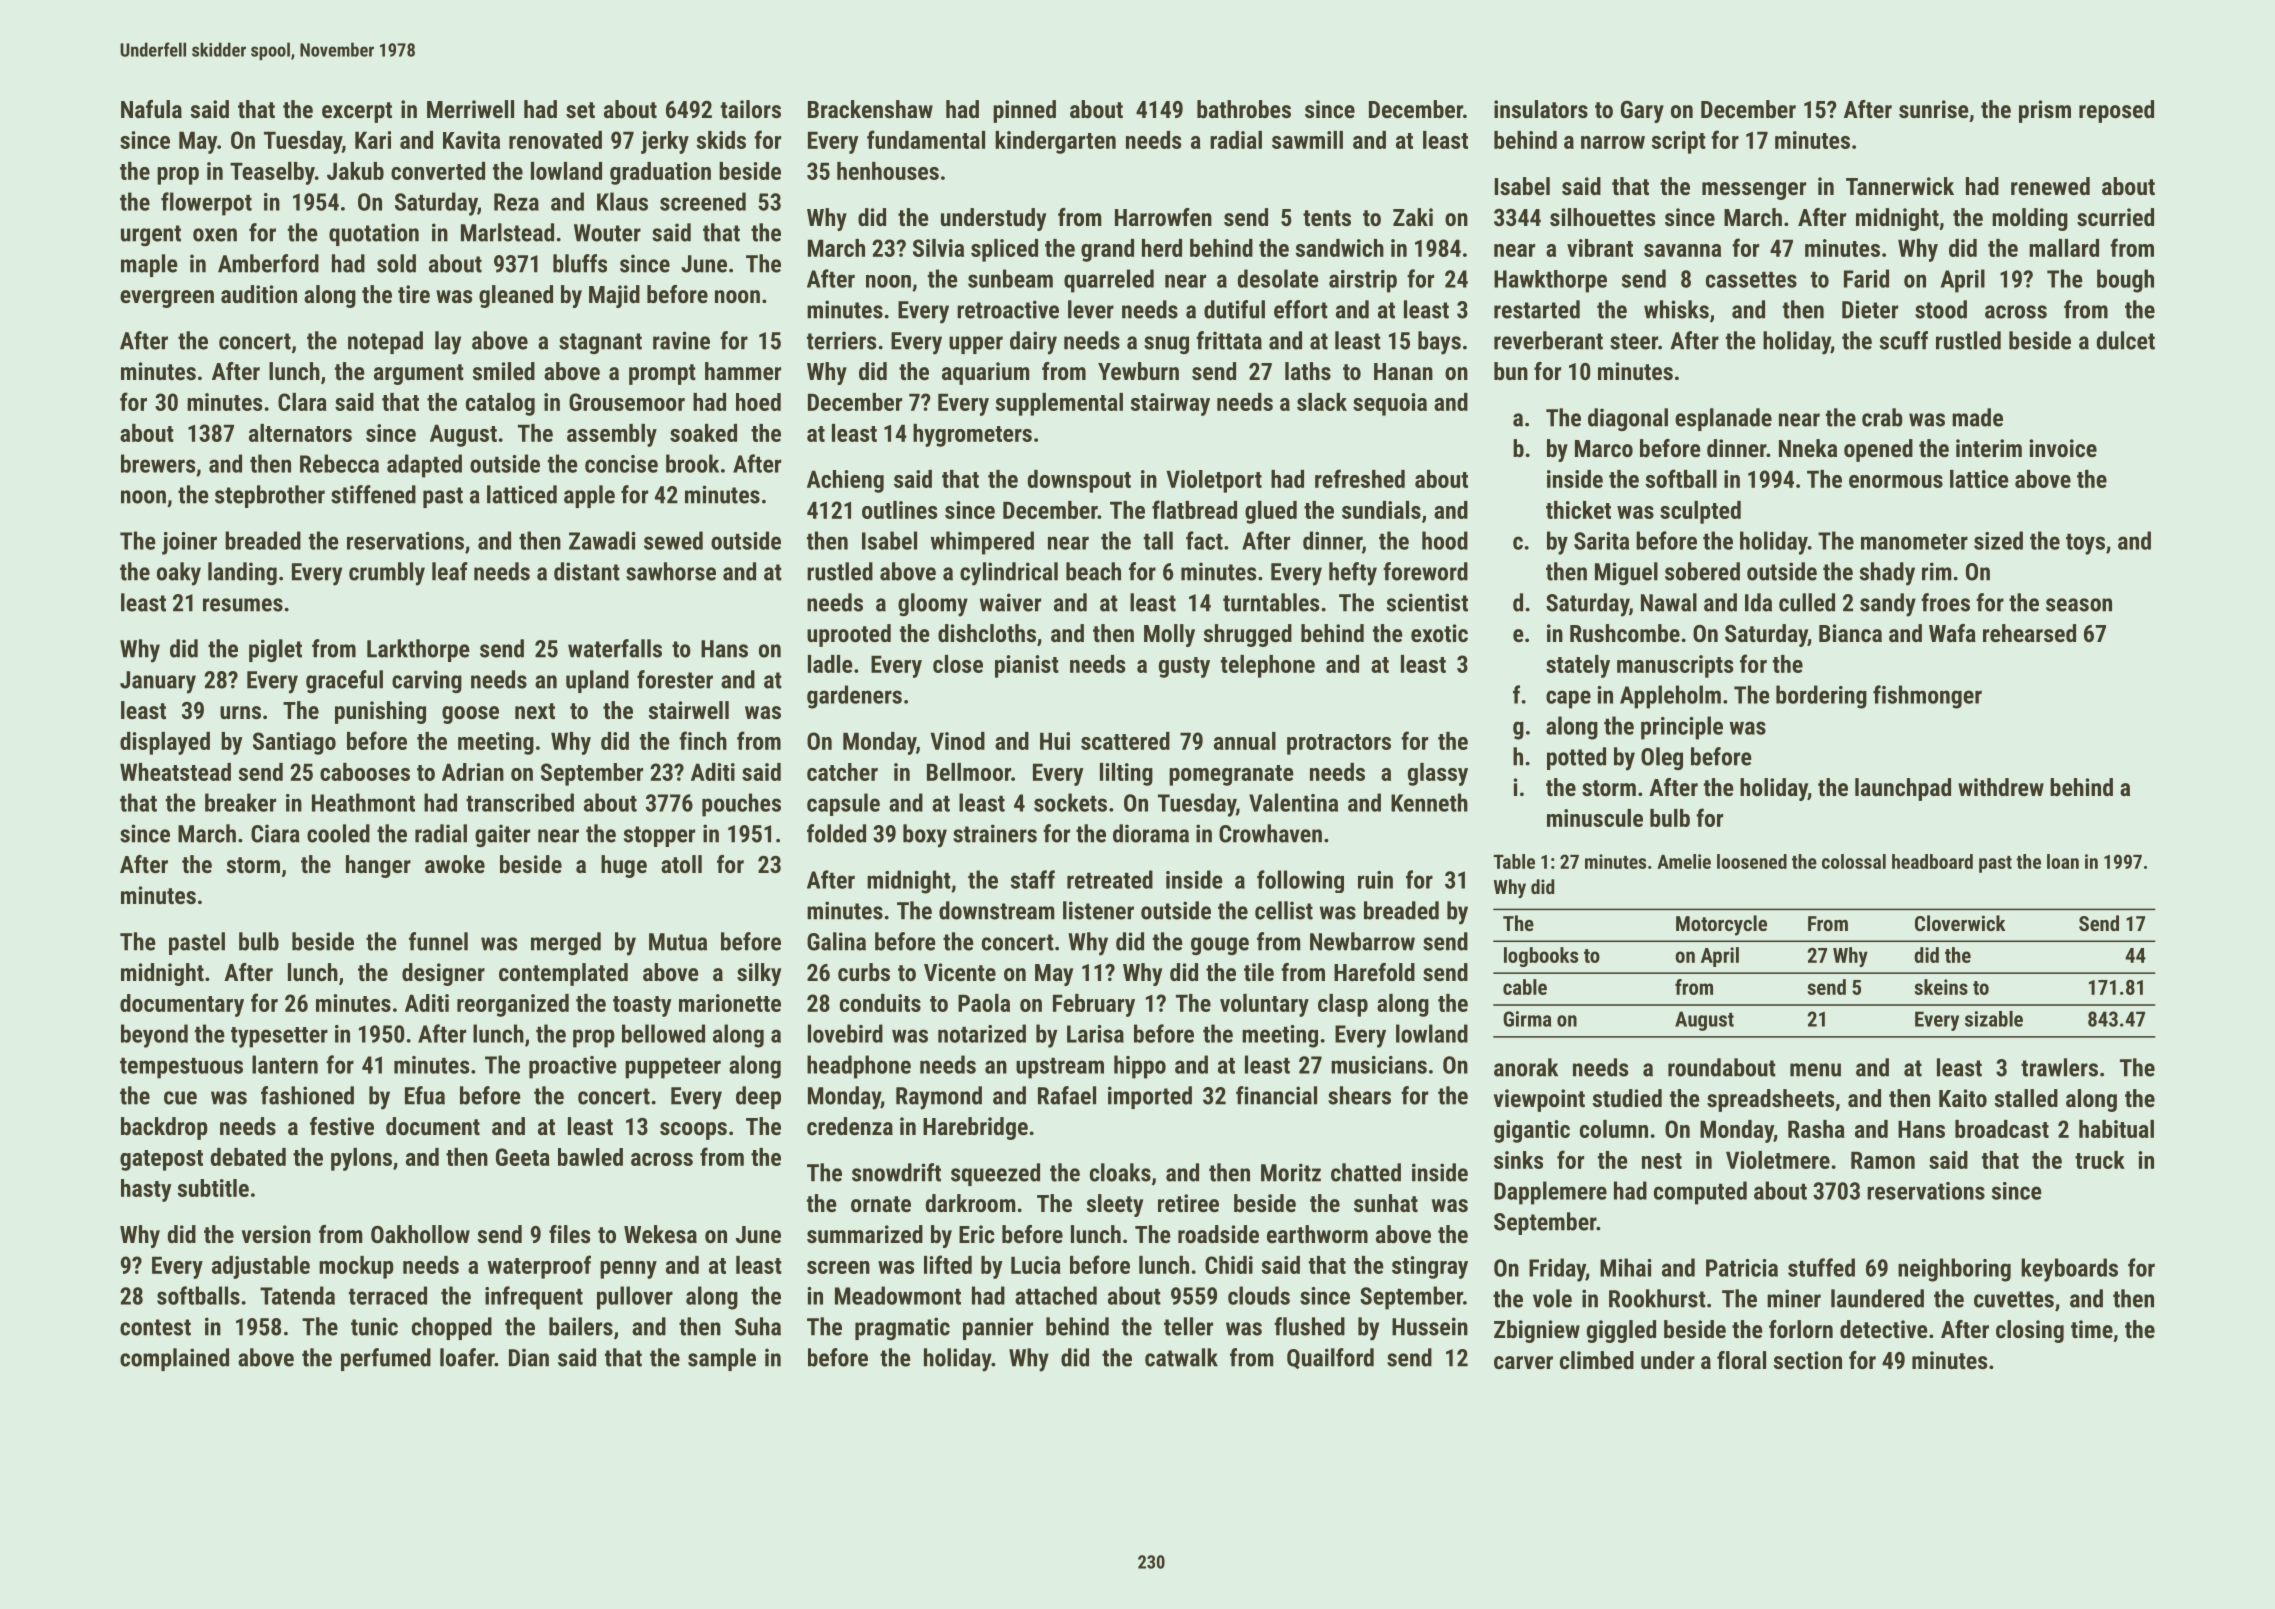 The image size is (2275, 1609). I want to click on Clara, so click(302, 402).
